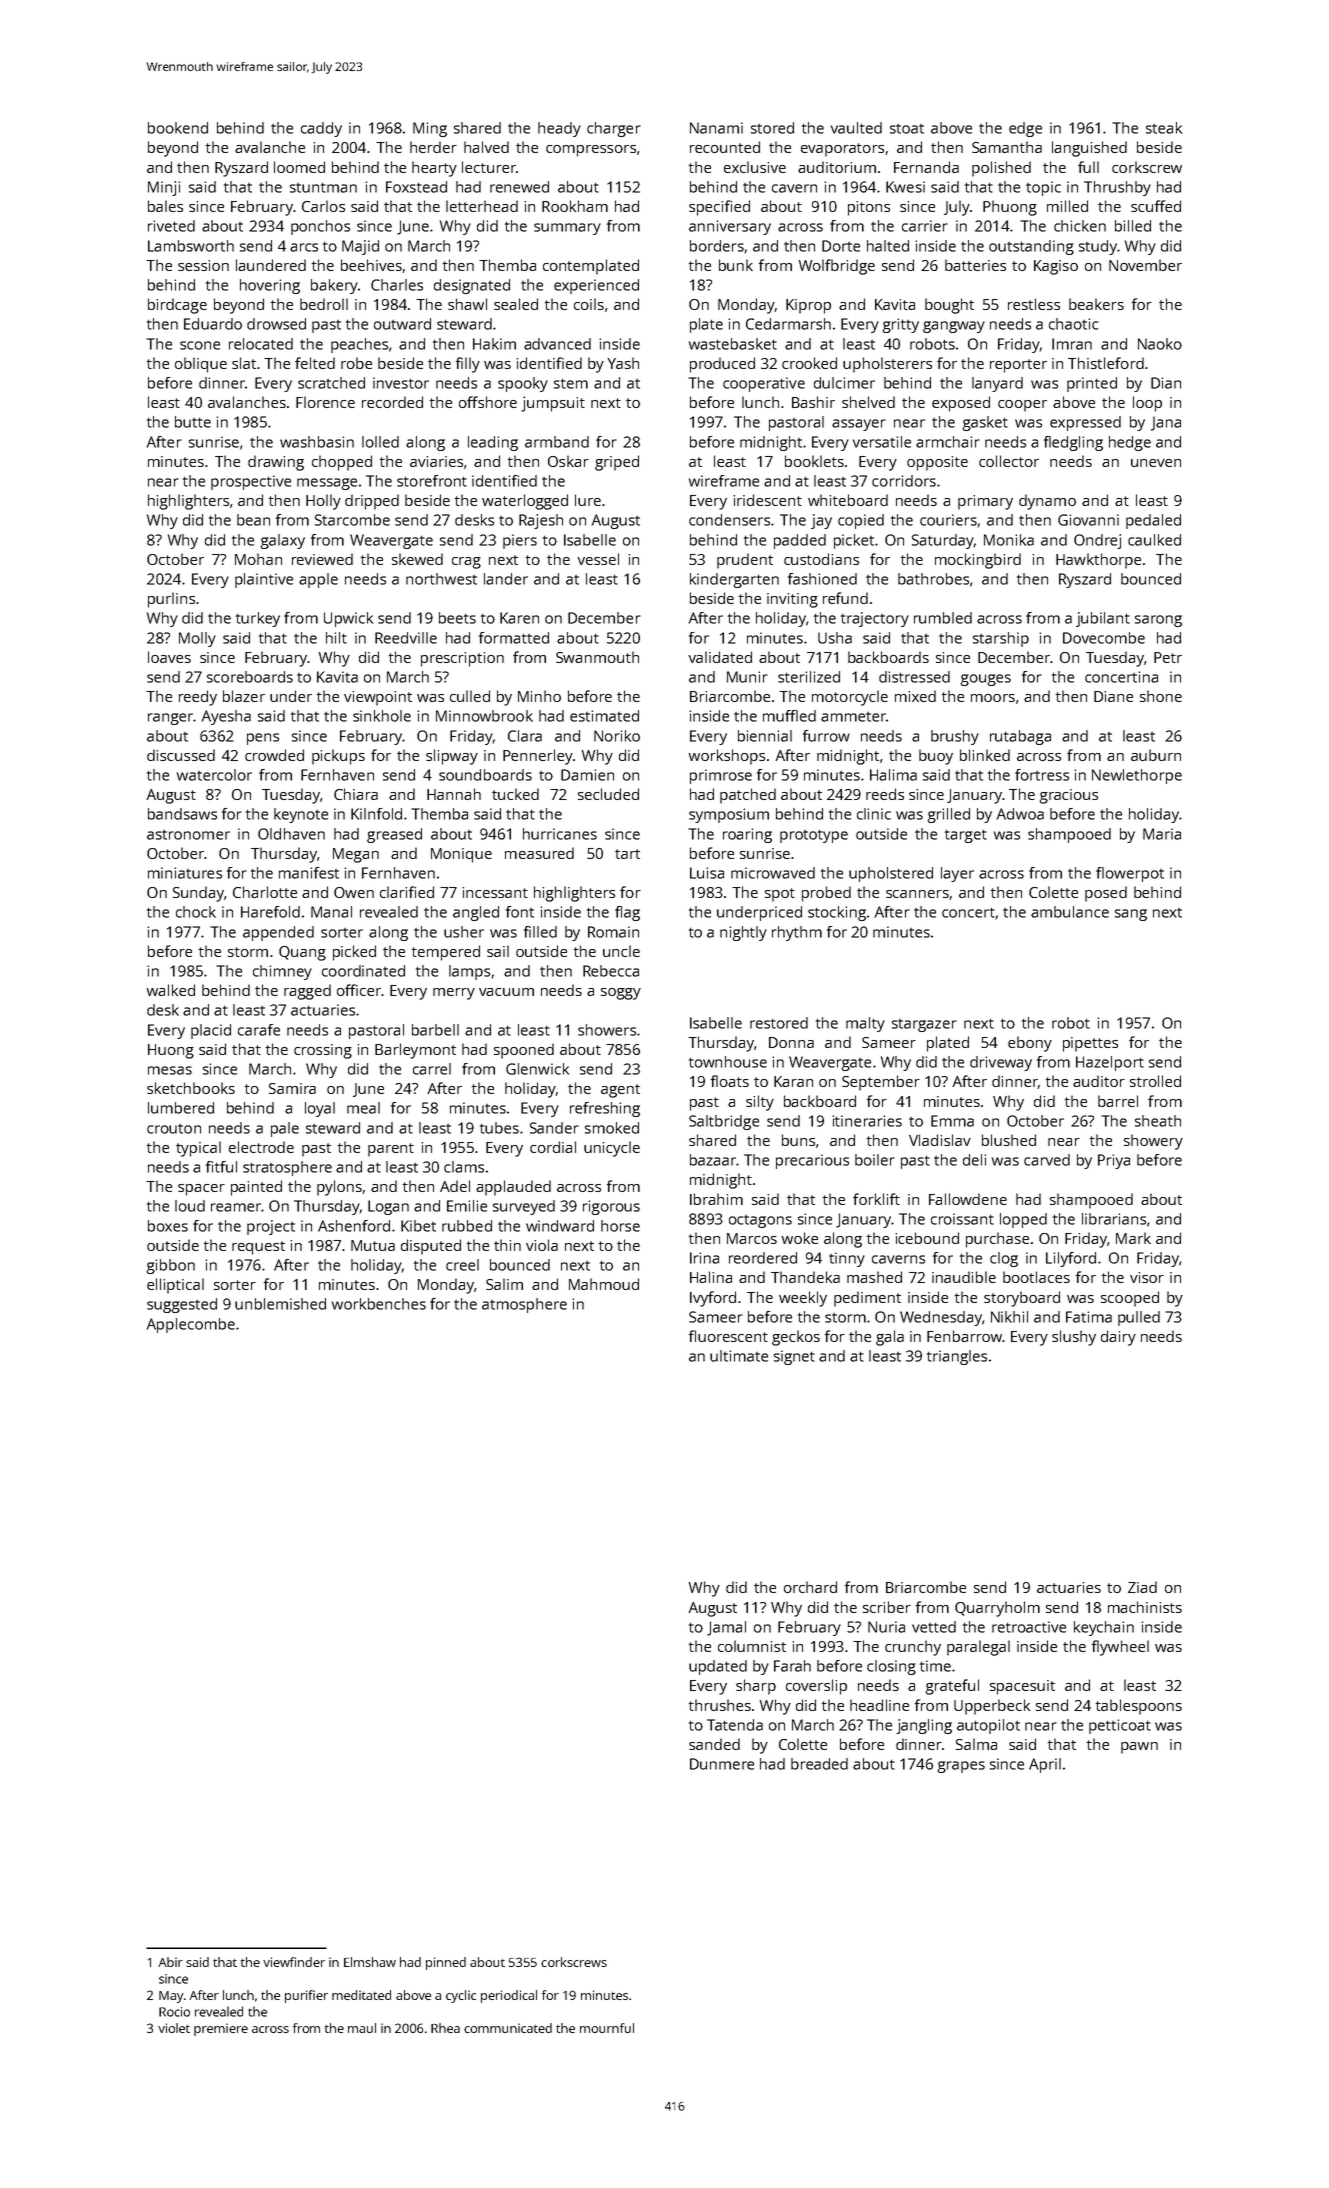 The height and width of the screenshot is (2188, 1329). Describe the element at coordinates (948, 442) in the screenshot. I see `armchair` at that location.
